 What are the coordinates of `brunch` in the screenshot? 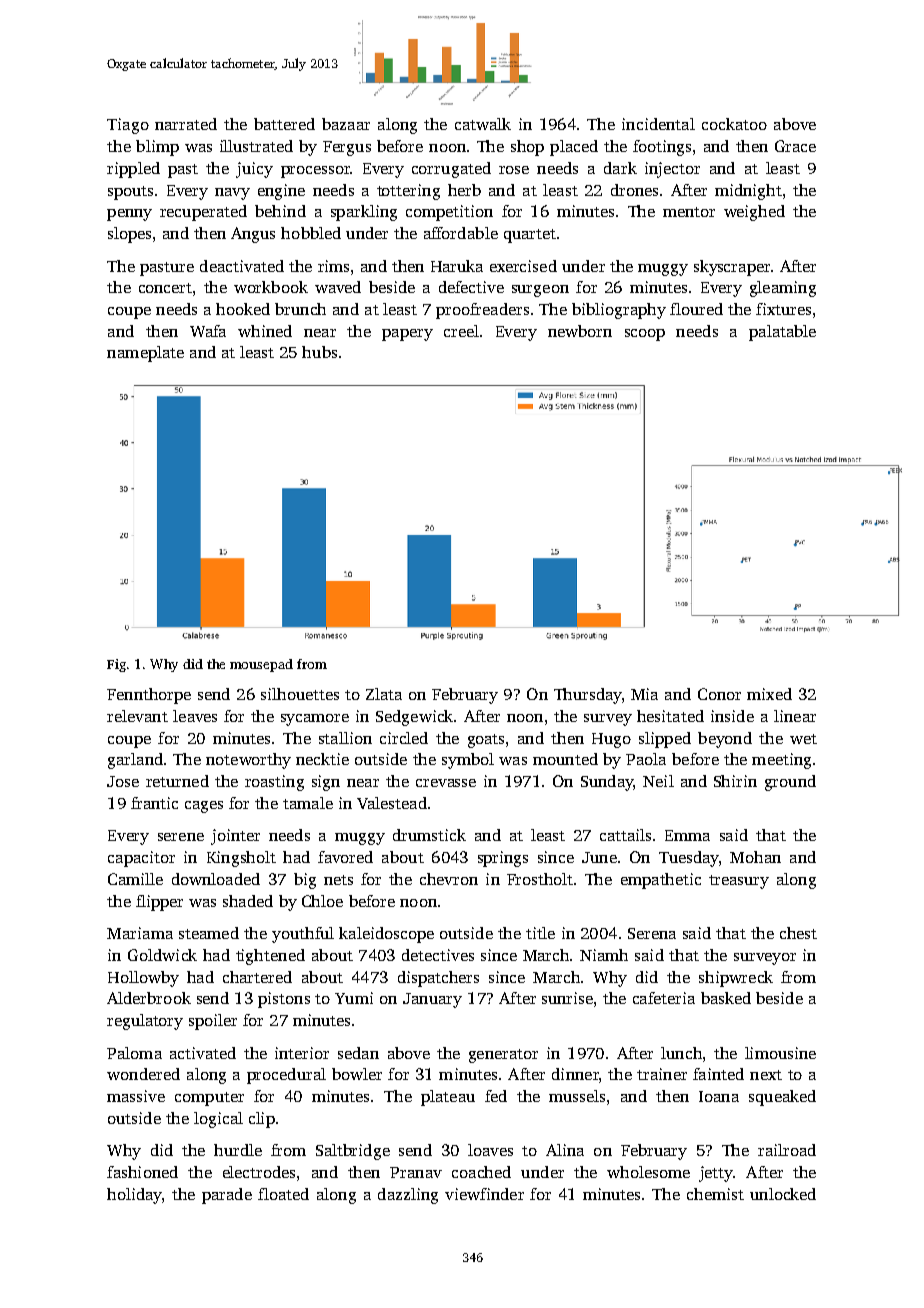 It's located at (300, 309).
